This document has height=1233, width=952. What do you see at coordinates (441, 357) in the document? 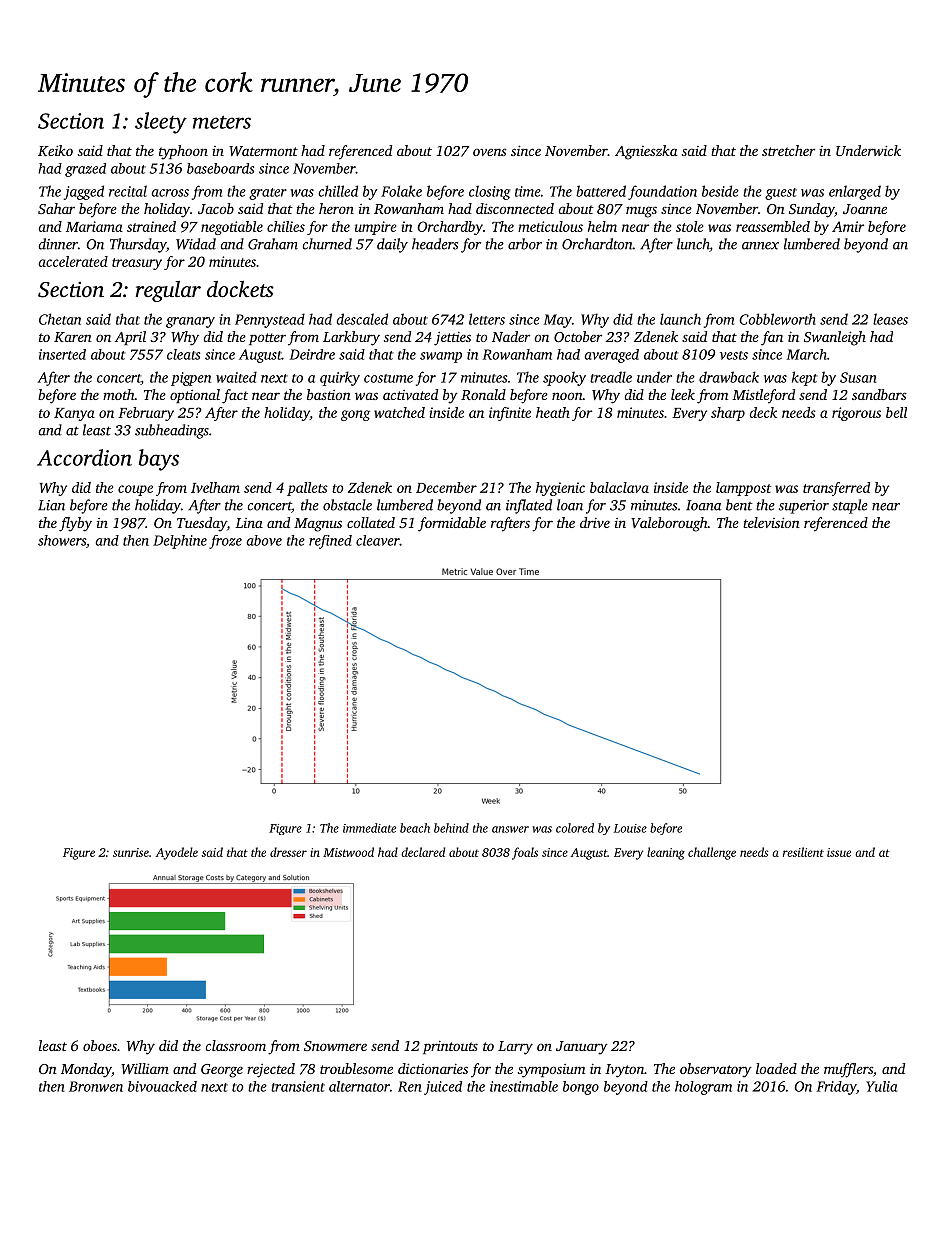
I see `swamp` at bounding box center [441, 357].
